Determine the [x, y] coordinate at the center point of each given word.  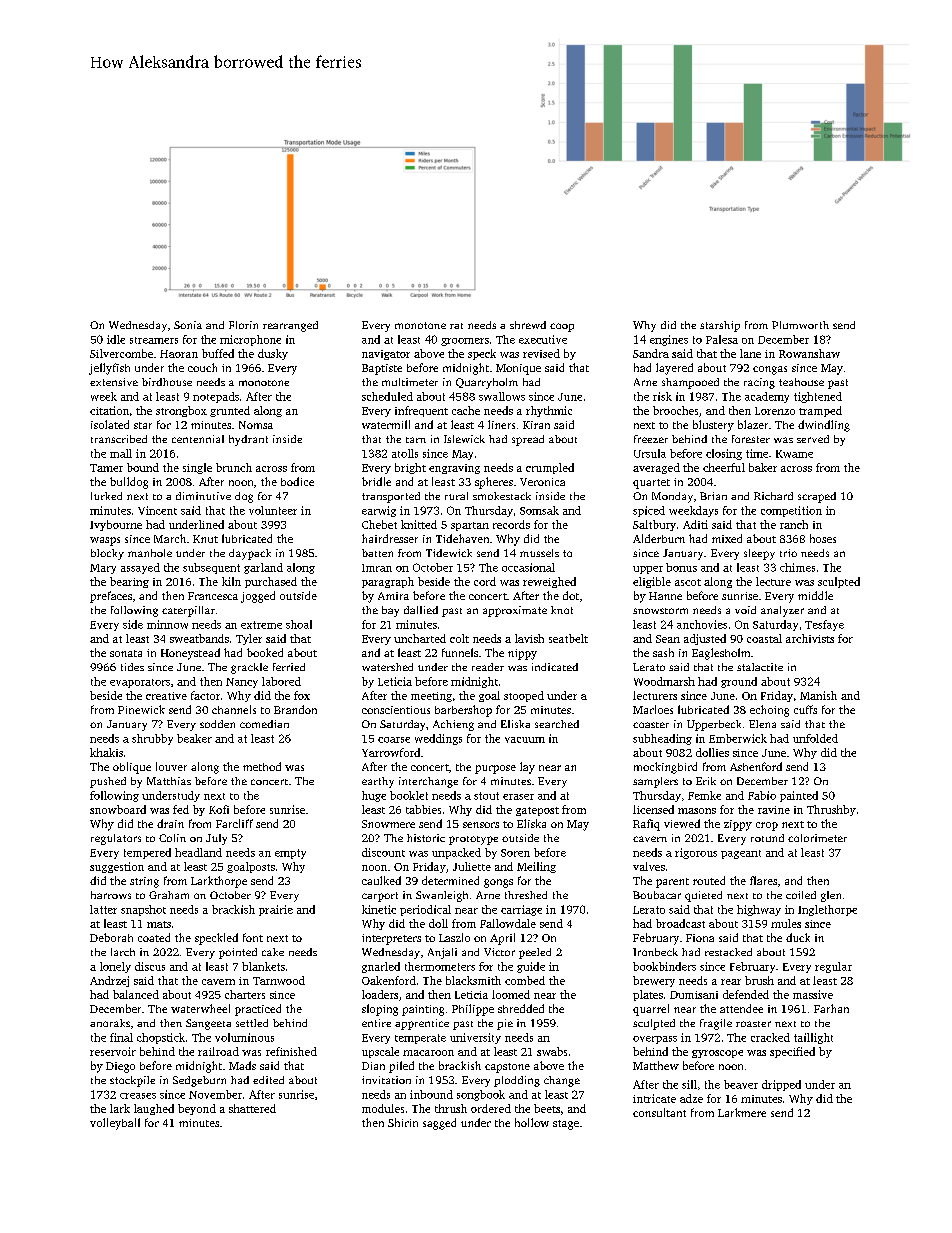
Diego [120, 1067]
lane [750, 353]
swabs [552, 1051]
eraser [518, 797]
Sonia [188, 325]
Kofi [219, 809]
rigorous [696, 853]
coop [562, 327]
